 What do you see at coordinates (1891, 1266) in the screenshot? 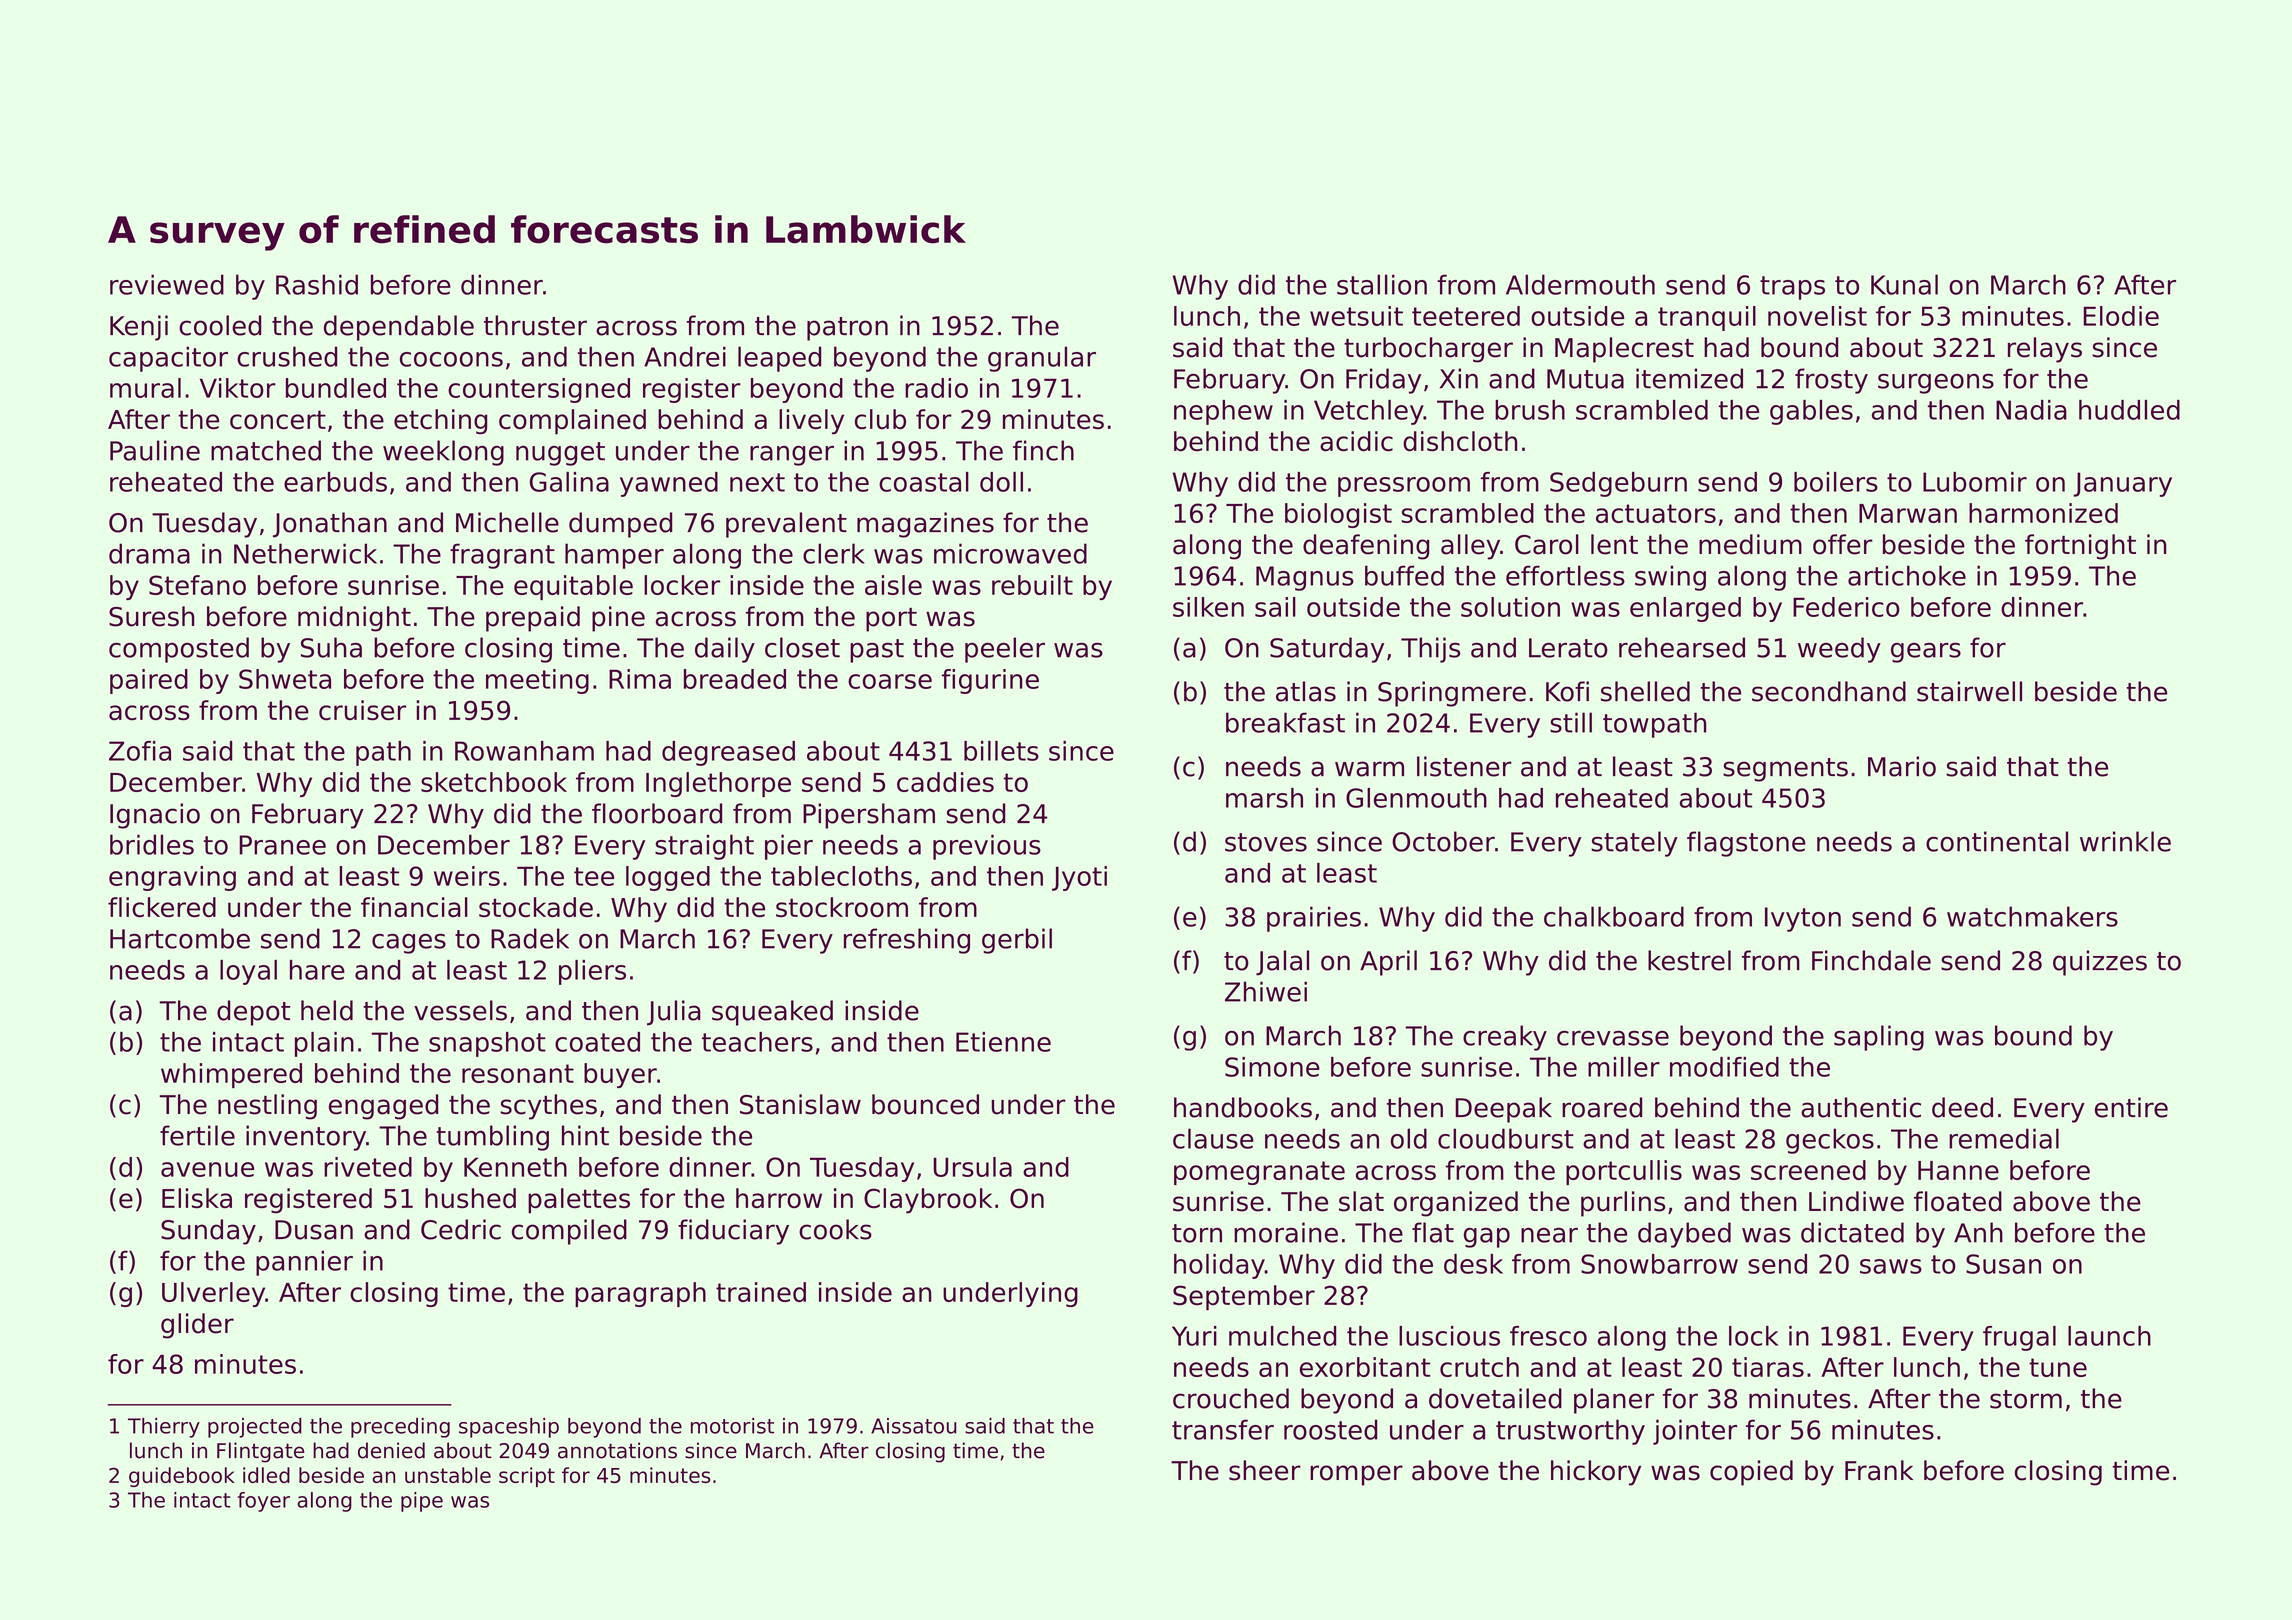
I see `saws` at bounding box center [1891, 1266].
